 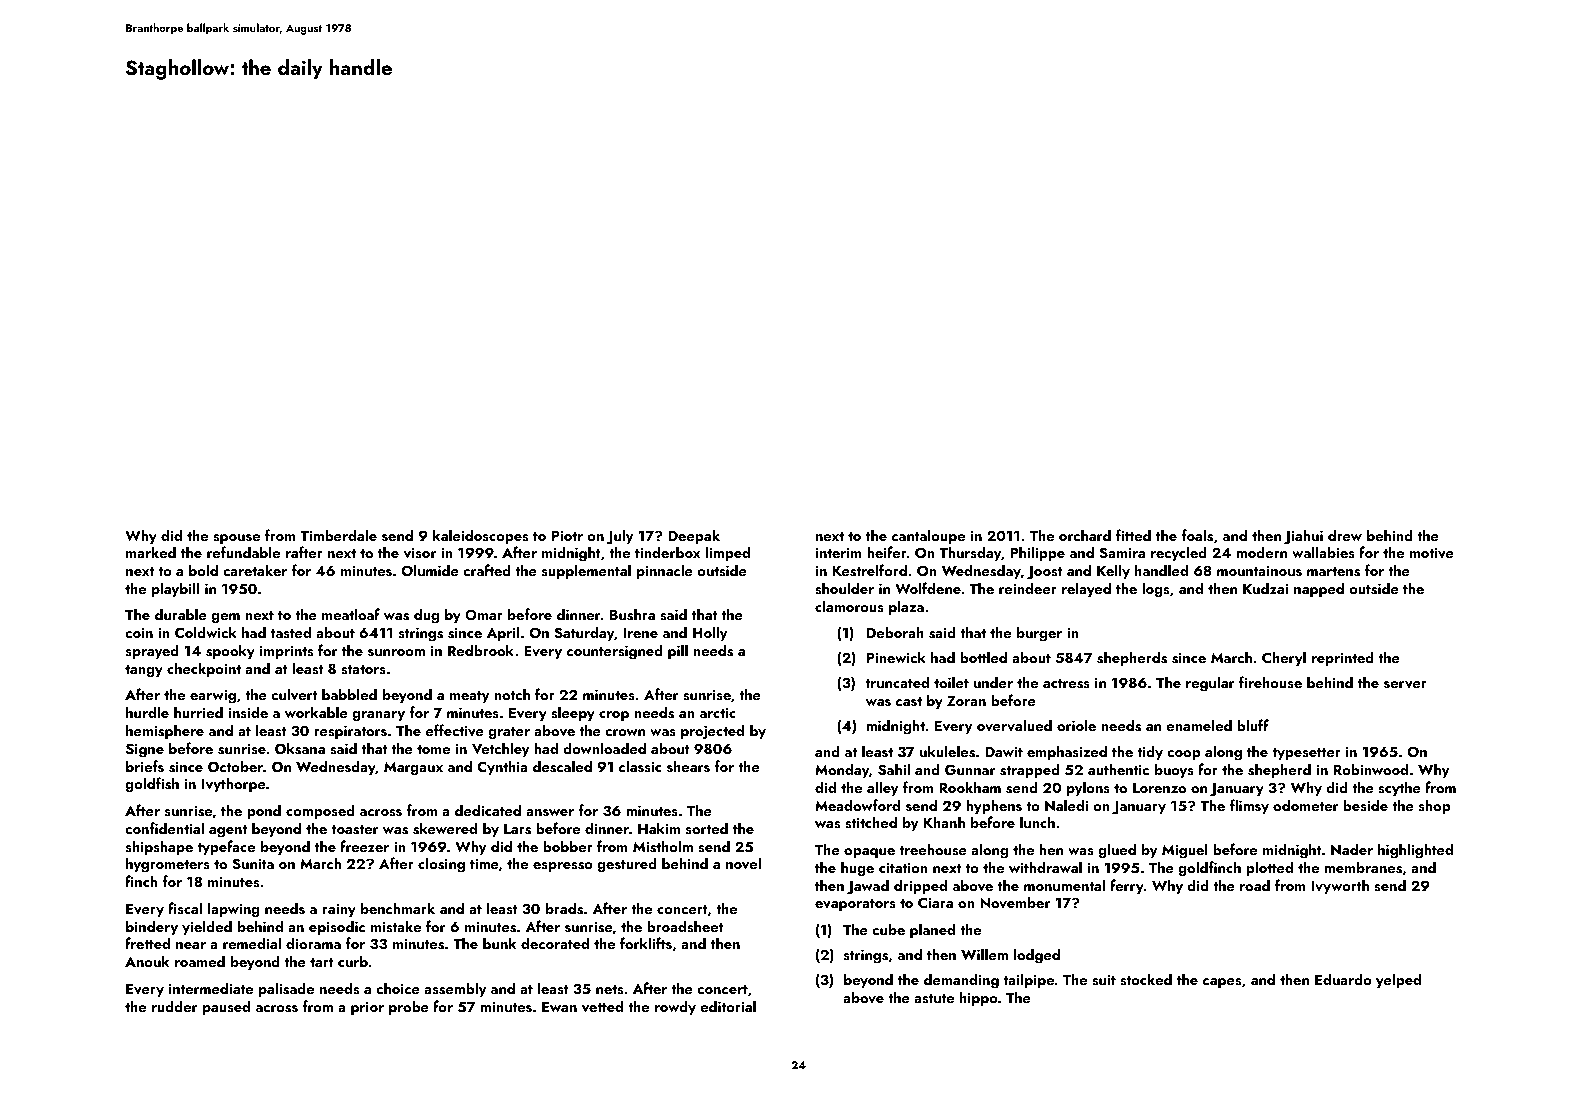 What do you see at coordinates (320, 811) in the screenshot?
I see `composed` at bounding box center [320, 811].
